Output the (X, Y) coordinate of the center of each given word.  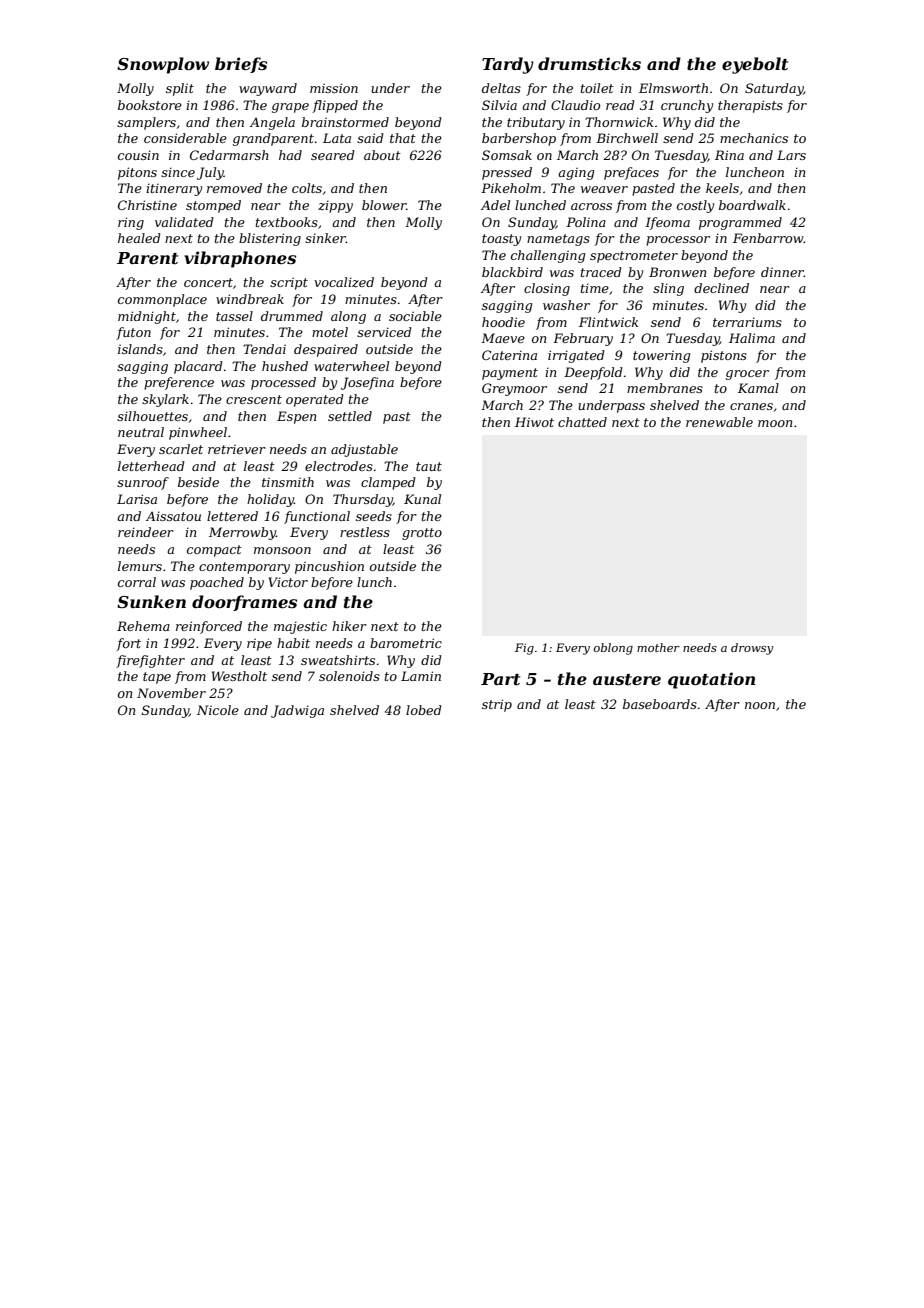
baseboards (660, 704)
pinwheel (198, 433)
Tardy (508, 65)
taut (429, 466)
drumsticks (589, 63)
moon (775, 423)
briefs (241, 65)
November (171, 693)
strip (497, 705)
